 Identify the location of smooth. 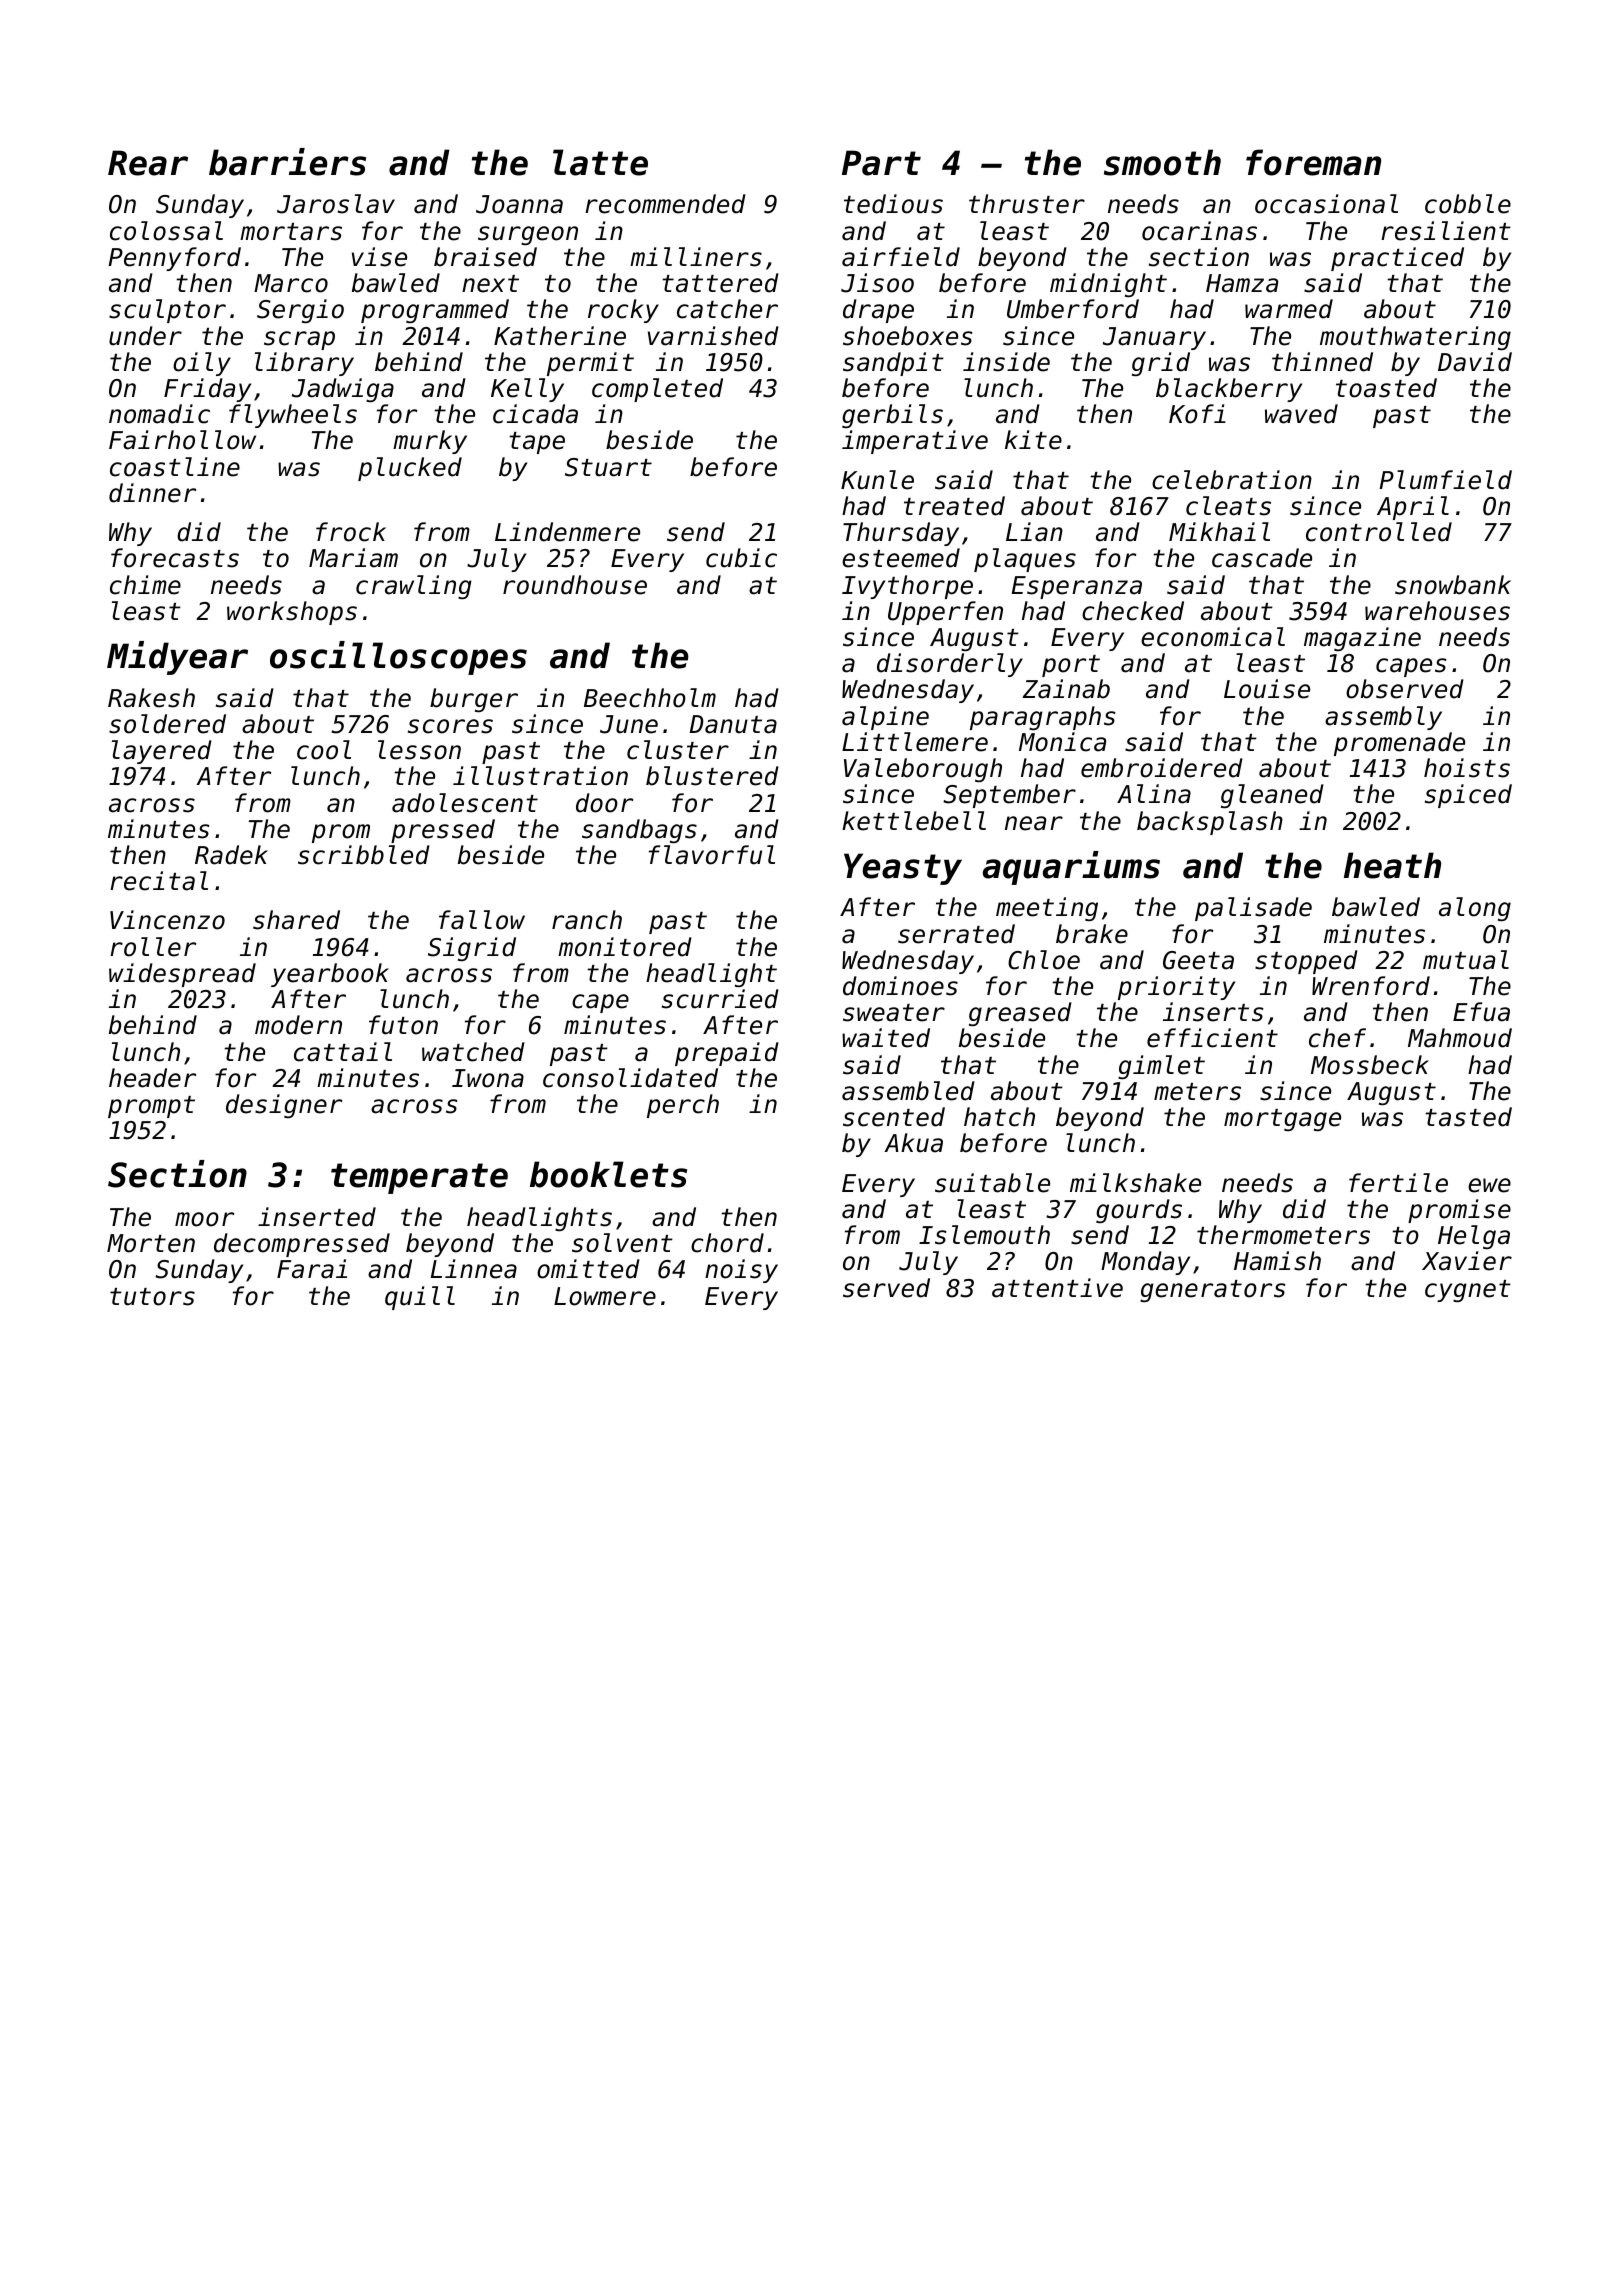
(1162, 162).
